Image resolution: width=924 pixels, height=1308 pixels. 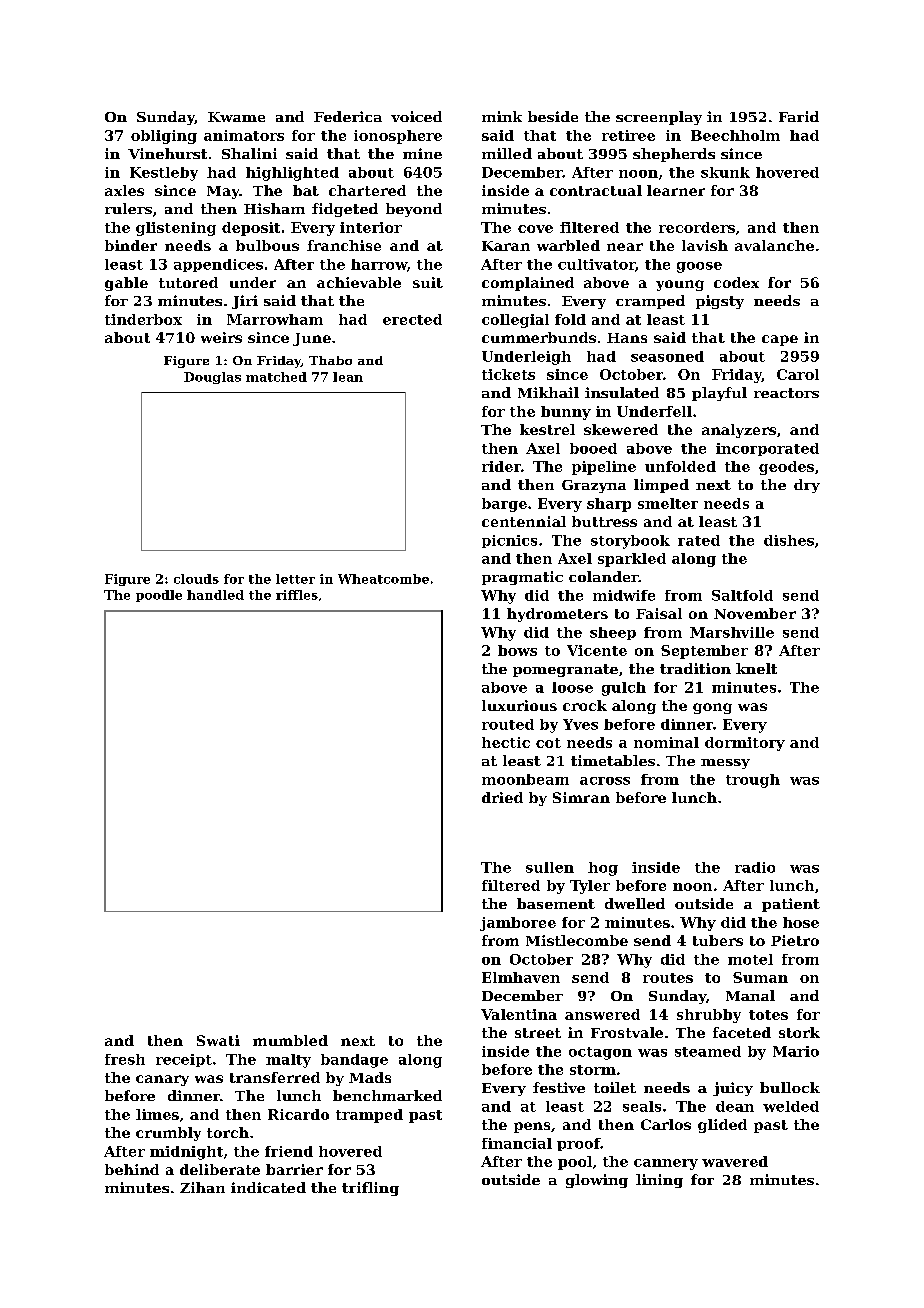 What do you see at coordinates (753, 781) in the screenshot?
I see `trough` at bounding box center [753, 781].
